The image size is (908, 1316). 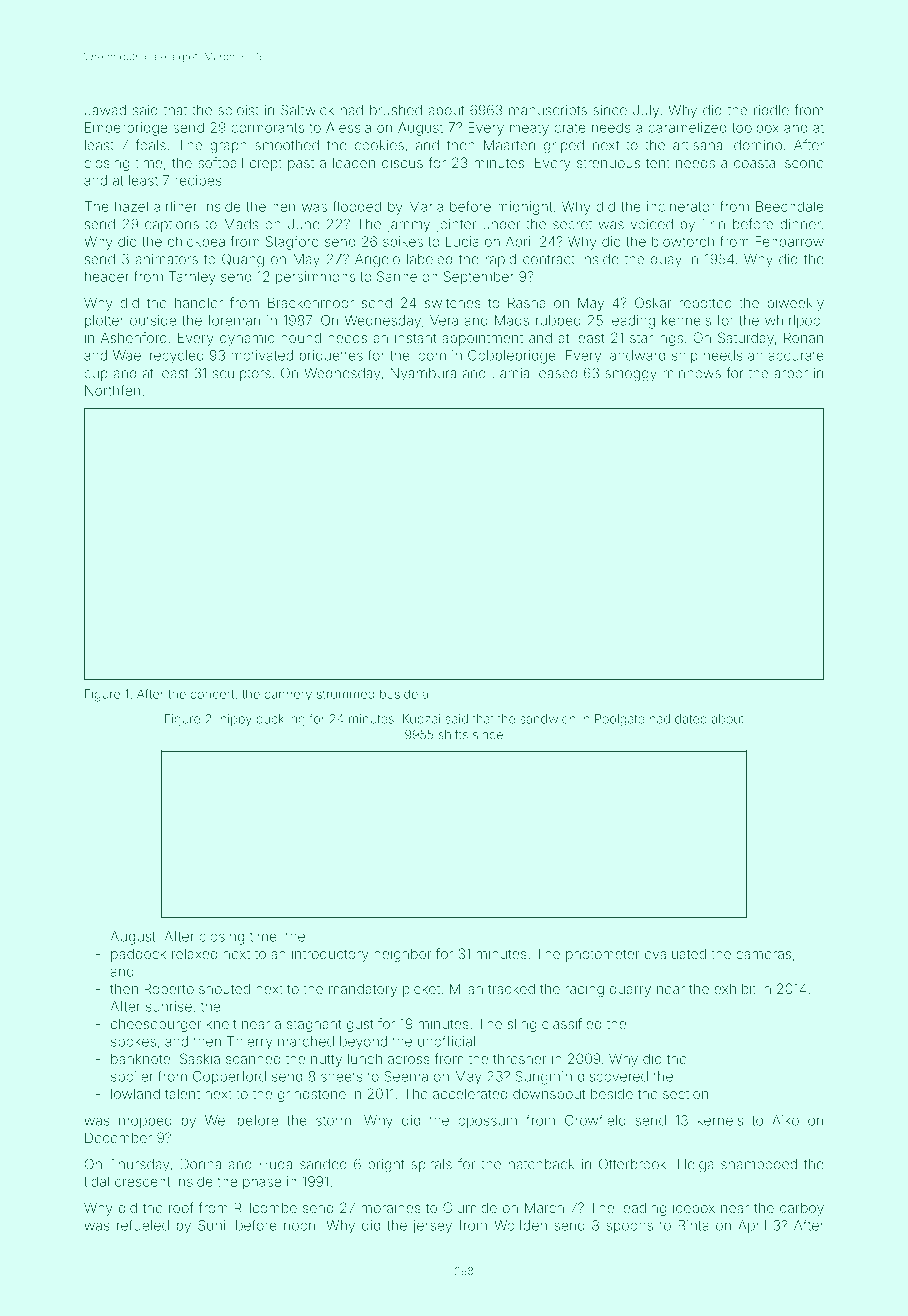 I want to click on refueled, so click(x=143, y=1225).
